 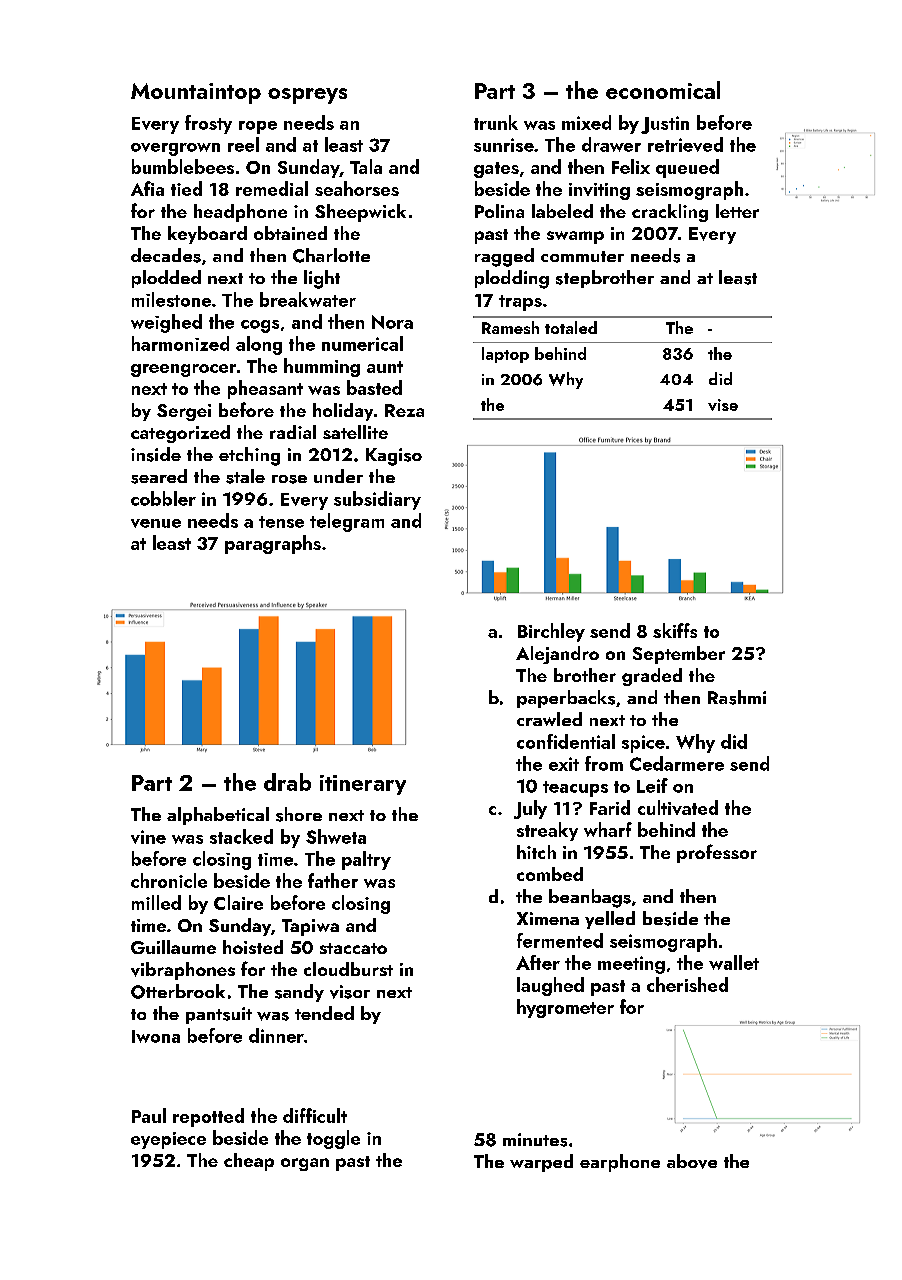 I want to click on stacked, so click(x=241, y=836).
